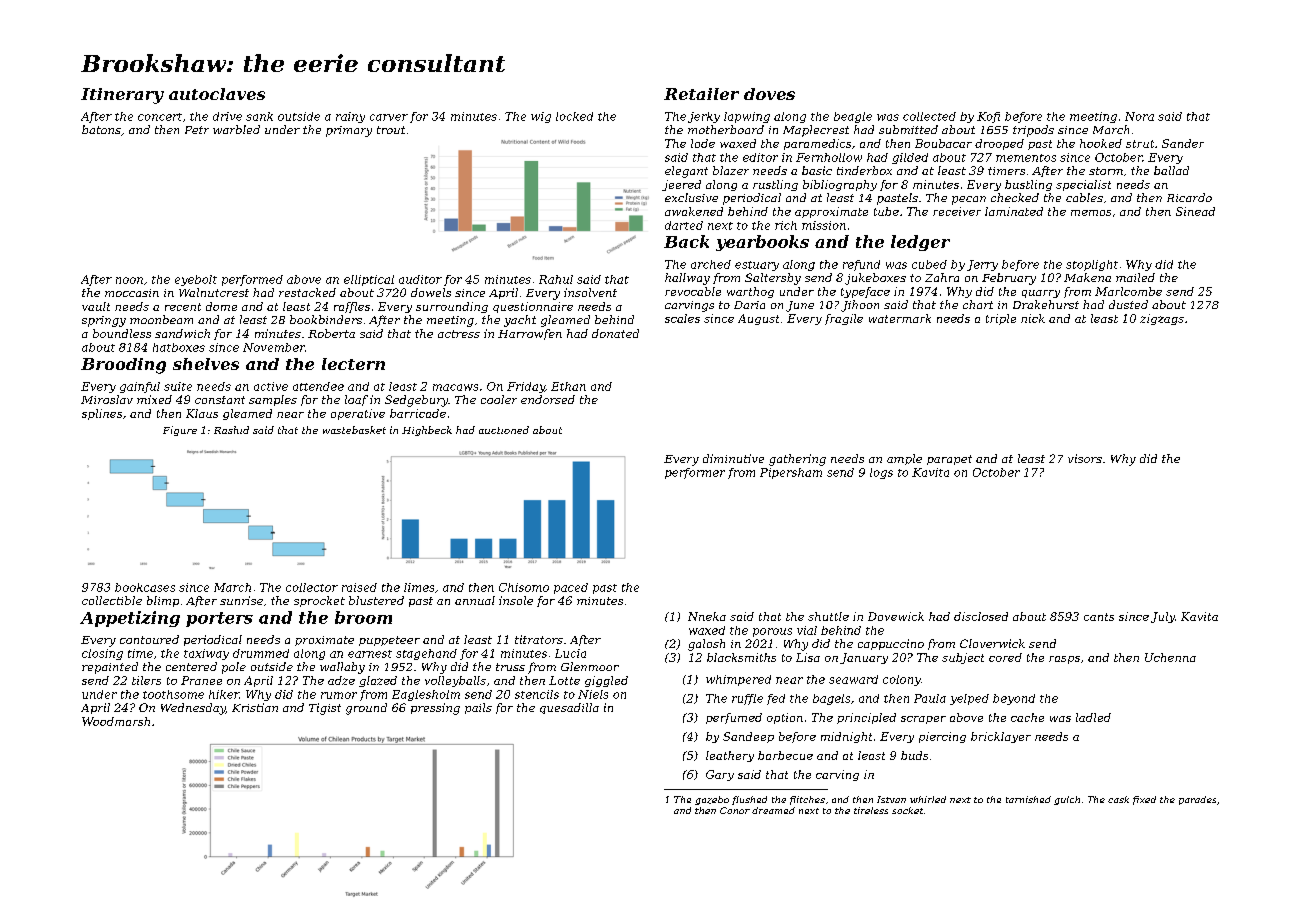 The height and width of the screenshot is (924, 1308). I want to click on bookcases, so click(145, 587).
